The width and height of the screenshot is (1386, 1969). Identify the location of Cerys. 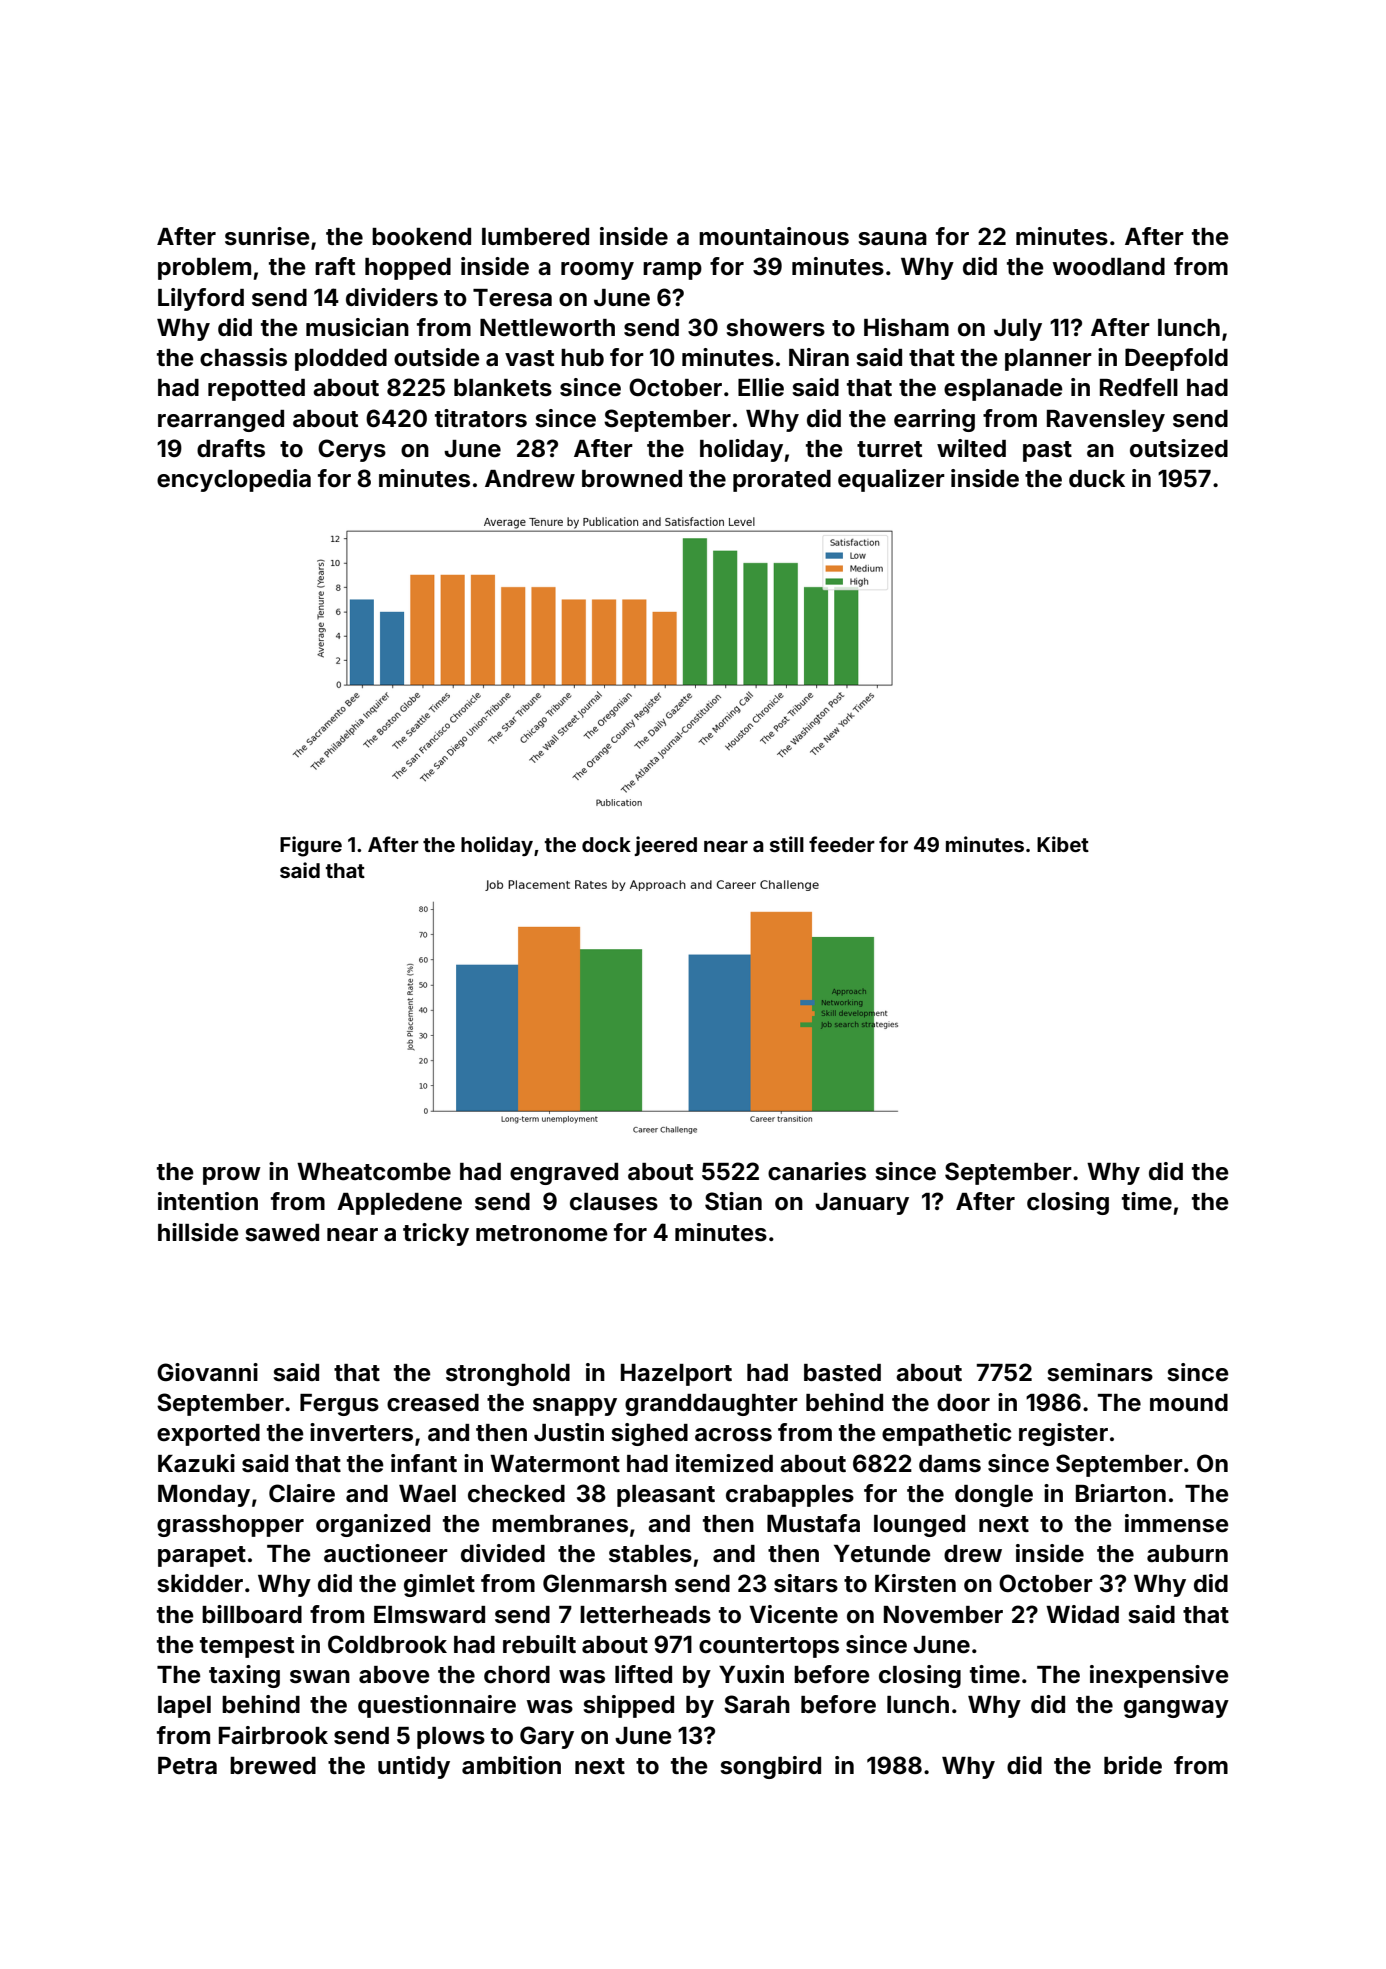
(352, 450).
